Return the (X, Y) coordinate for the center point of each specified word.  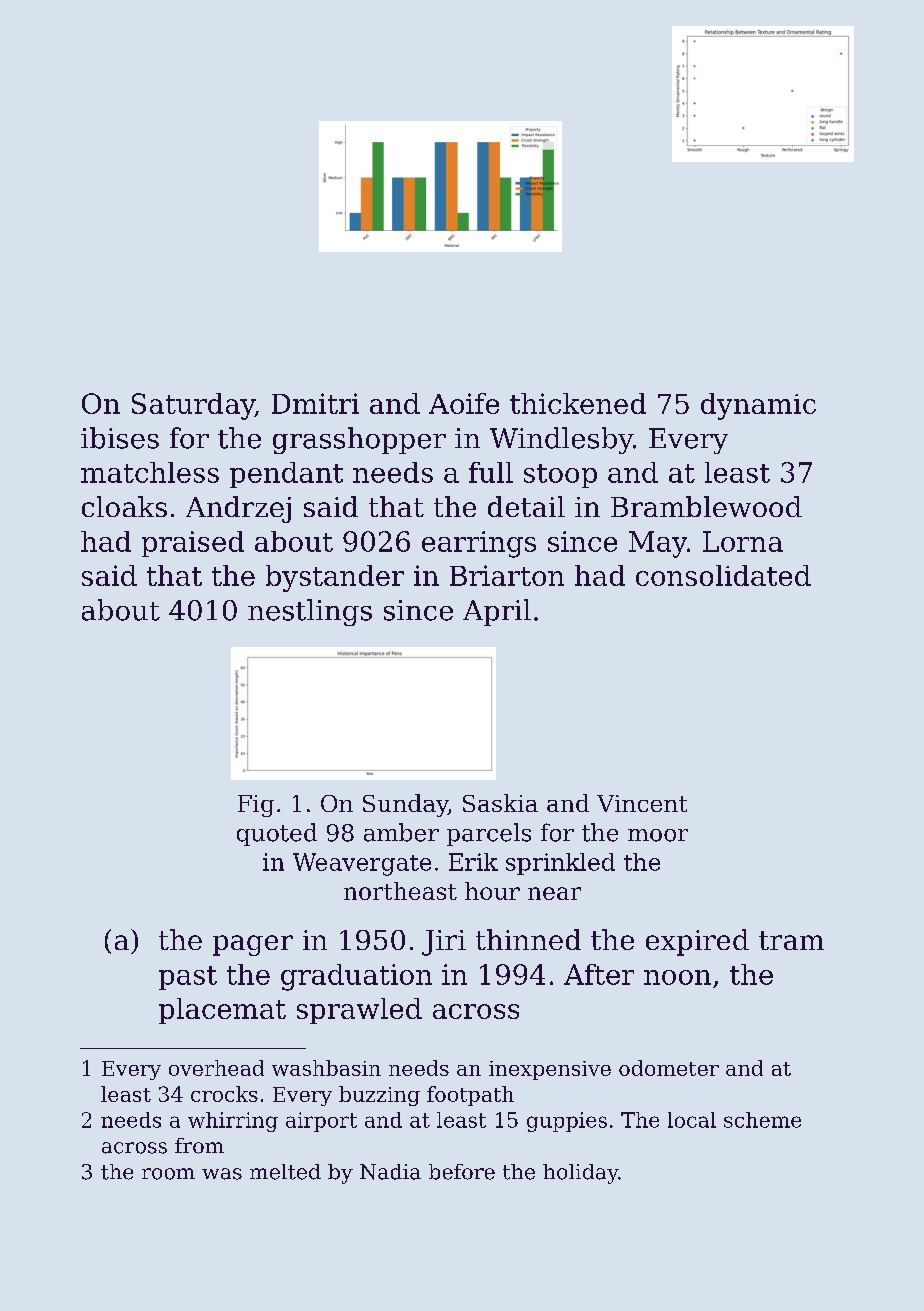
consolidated (723, 575)
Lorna (743, 541)
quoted (277, 834)
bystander (335, 578)
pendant (286, 475)
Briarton (507, 575)
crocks (224, 1094)
